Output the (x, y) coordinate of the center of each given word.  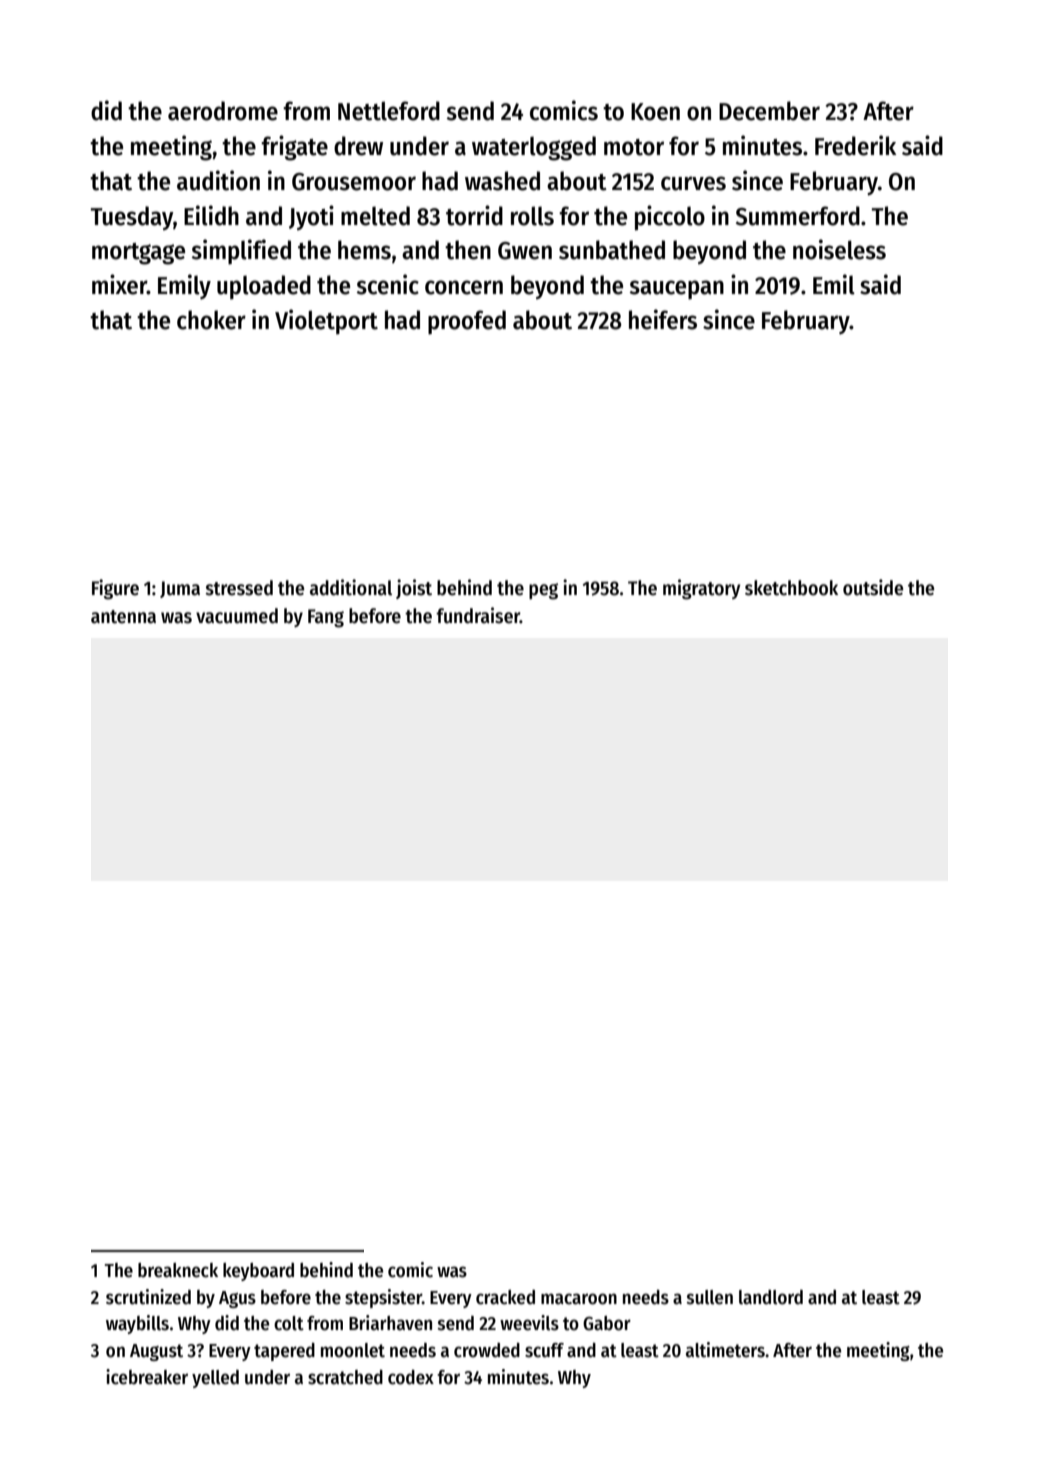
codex (411, 1377)
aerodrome (223, 111)
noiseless (839, 249)
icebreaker (147, 1377)
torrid (474, 215)
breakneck (178, 1270)
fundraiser (478, 615)
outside (873, 587)
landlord (771, 1297)
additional (351, 587)
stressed (239, 588)
